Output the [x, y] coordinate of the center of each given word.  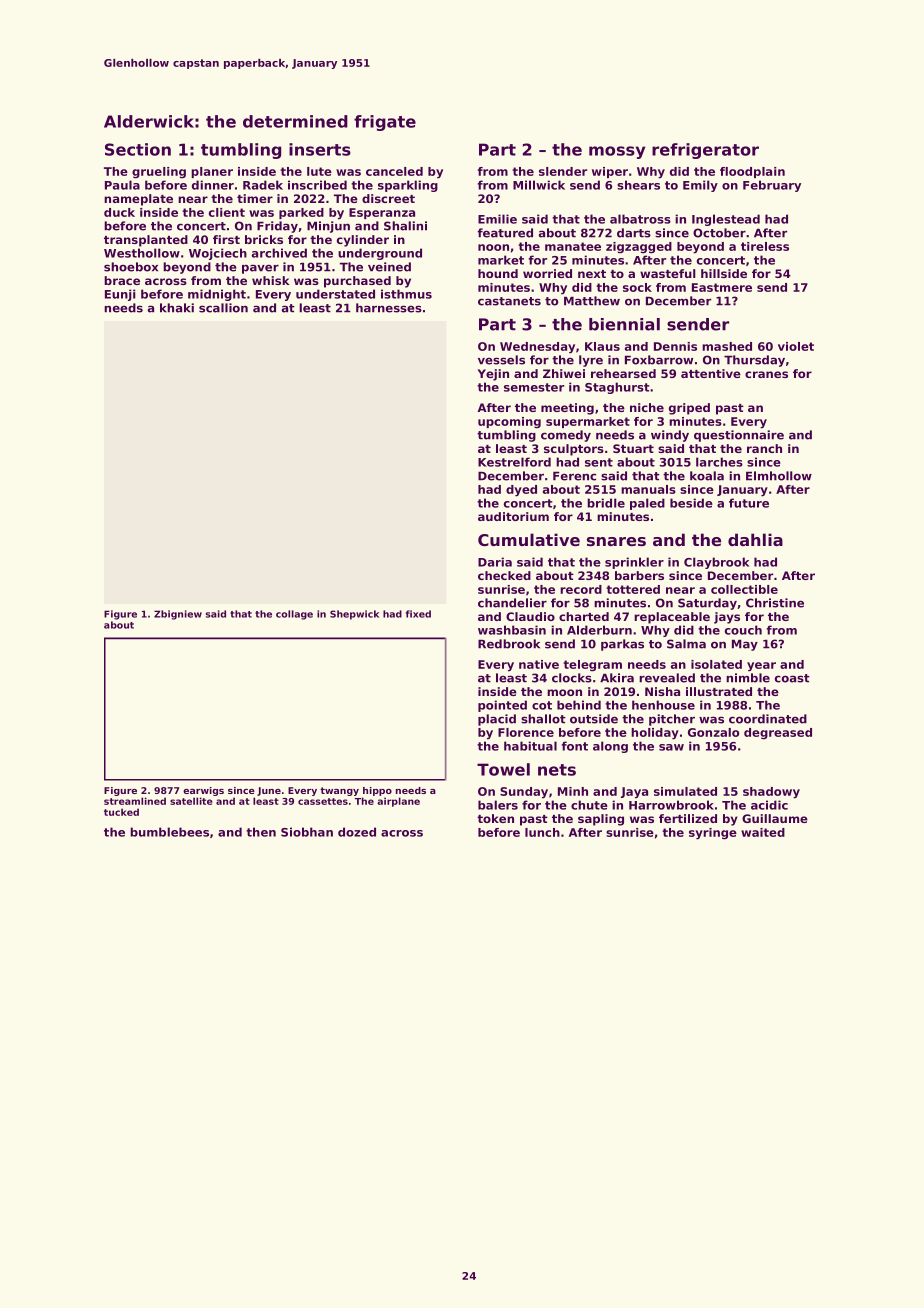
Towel [503, 769]
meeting [567, 409]
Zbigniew [178, 615]
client [227, 212]
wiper [610, 172]
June [269, 791]
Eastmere [722, 287]
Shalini [405, 226]
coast [792, 678]
